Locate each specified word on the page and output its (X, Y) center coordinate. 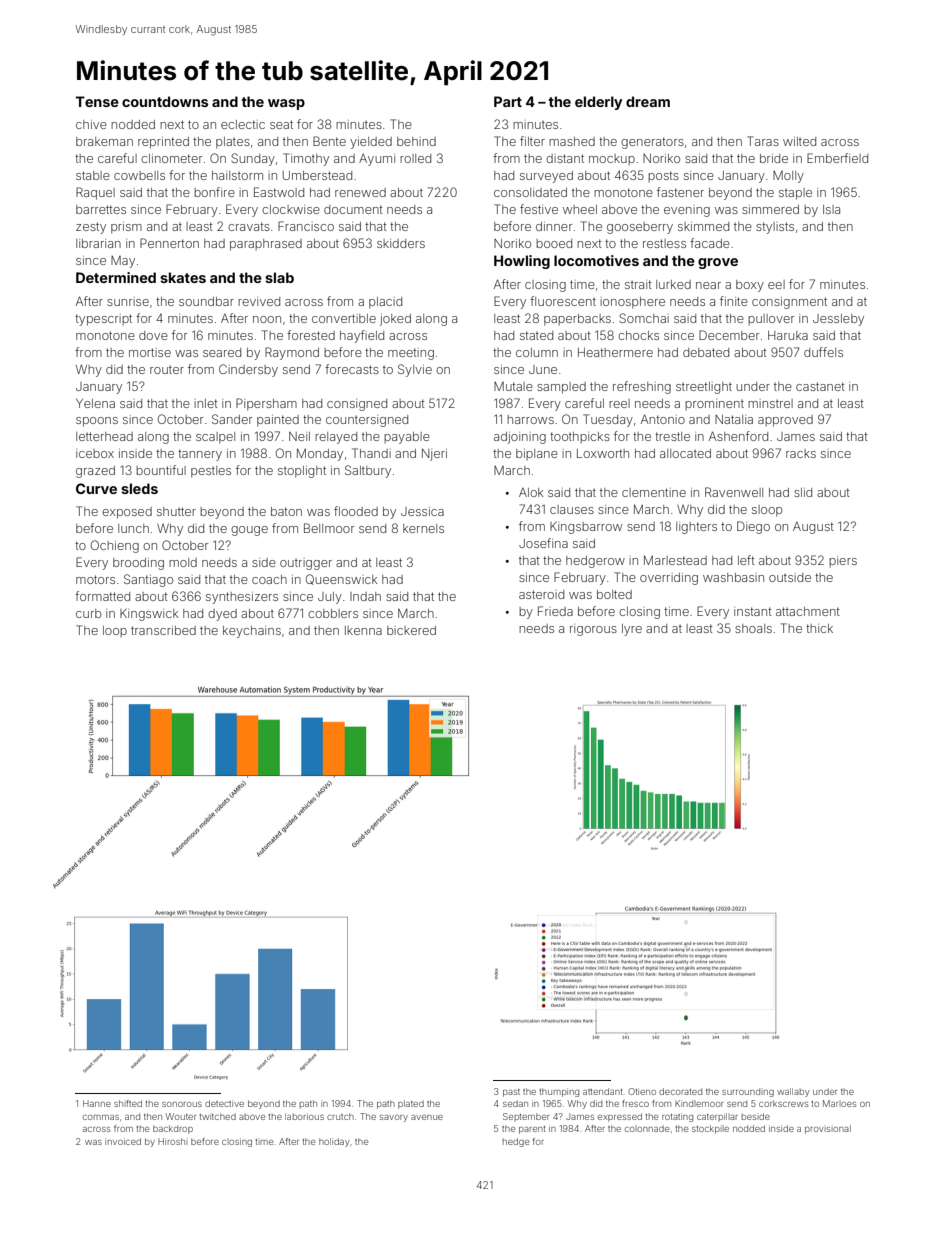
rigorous (593, 630)
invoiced (123, 1141)
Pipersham (266, 404)
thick (819, 628)
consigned (357, 405)
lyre (632, 630)
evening (687, 211)
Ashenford (738, 436)
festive (539, 209)
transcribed (163, 630)
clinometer (171, 158)
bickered (411, 630)
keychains (252, 632)
